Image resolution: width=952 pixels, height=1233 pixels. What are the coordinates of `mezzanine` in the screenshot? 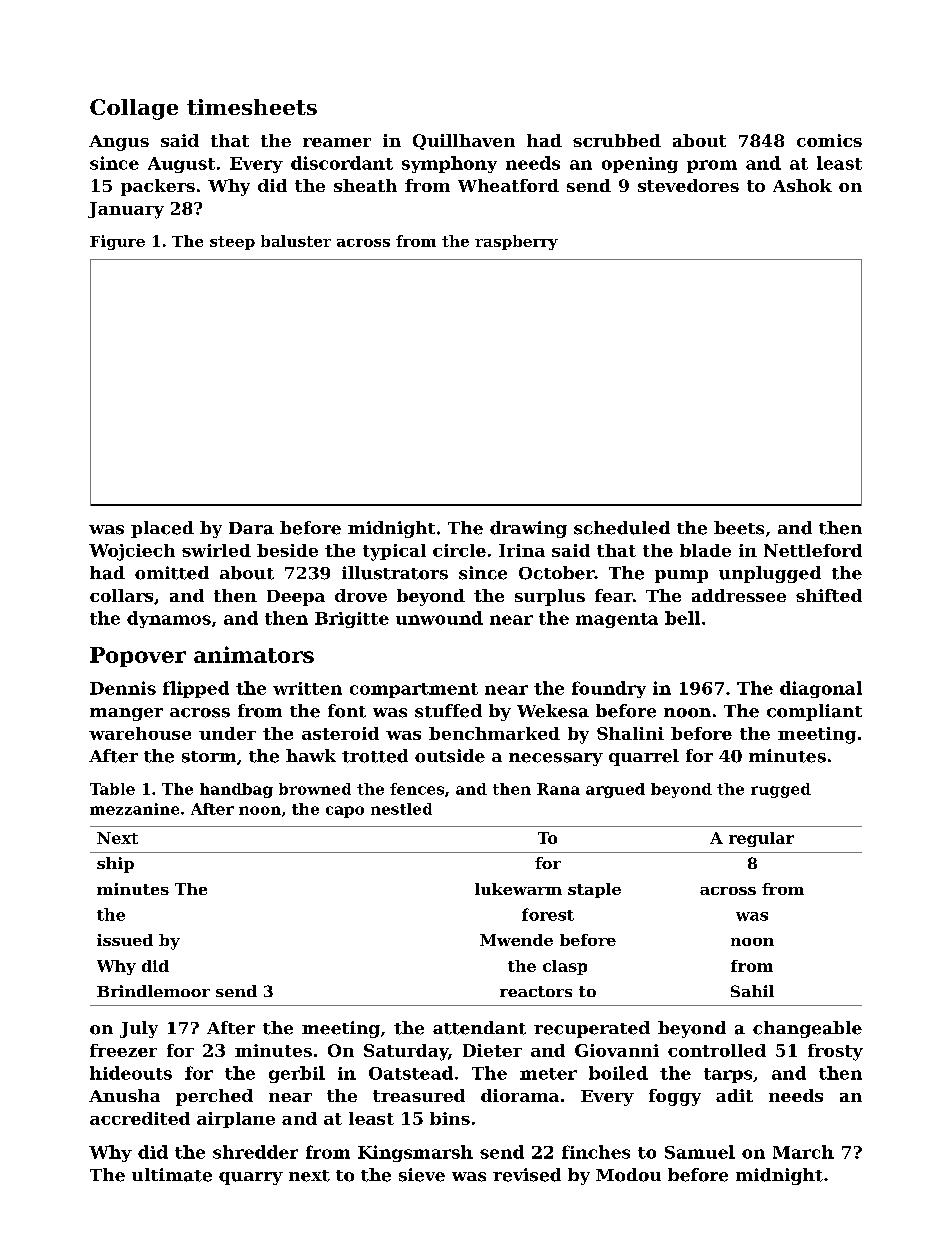 It's located at (134, 809).
